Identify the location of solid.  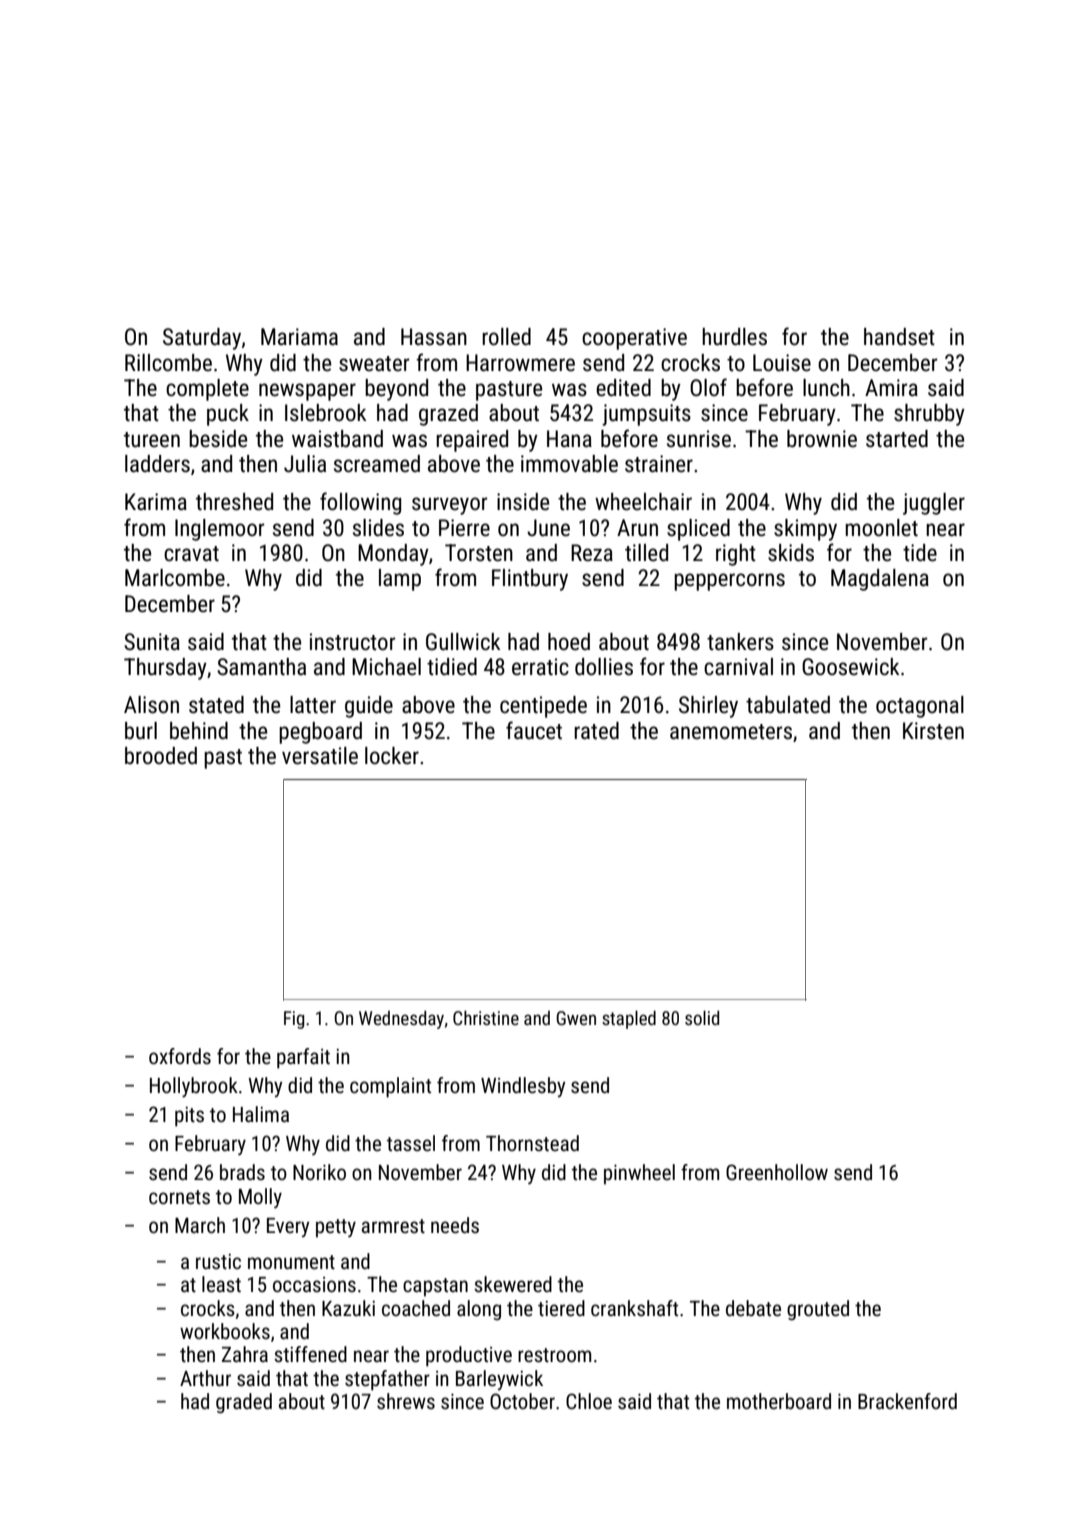
(702, 1017).
